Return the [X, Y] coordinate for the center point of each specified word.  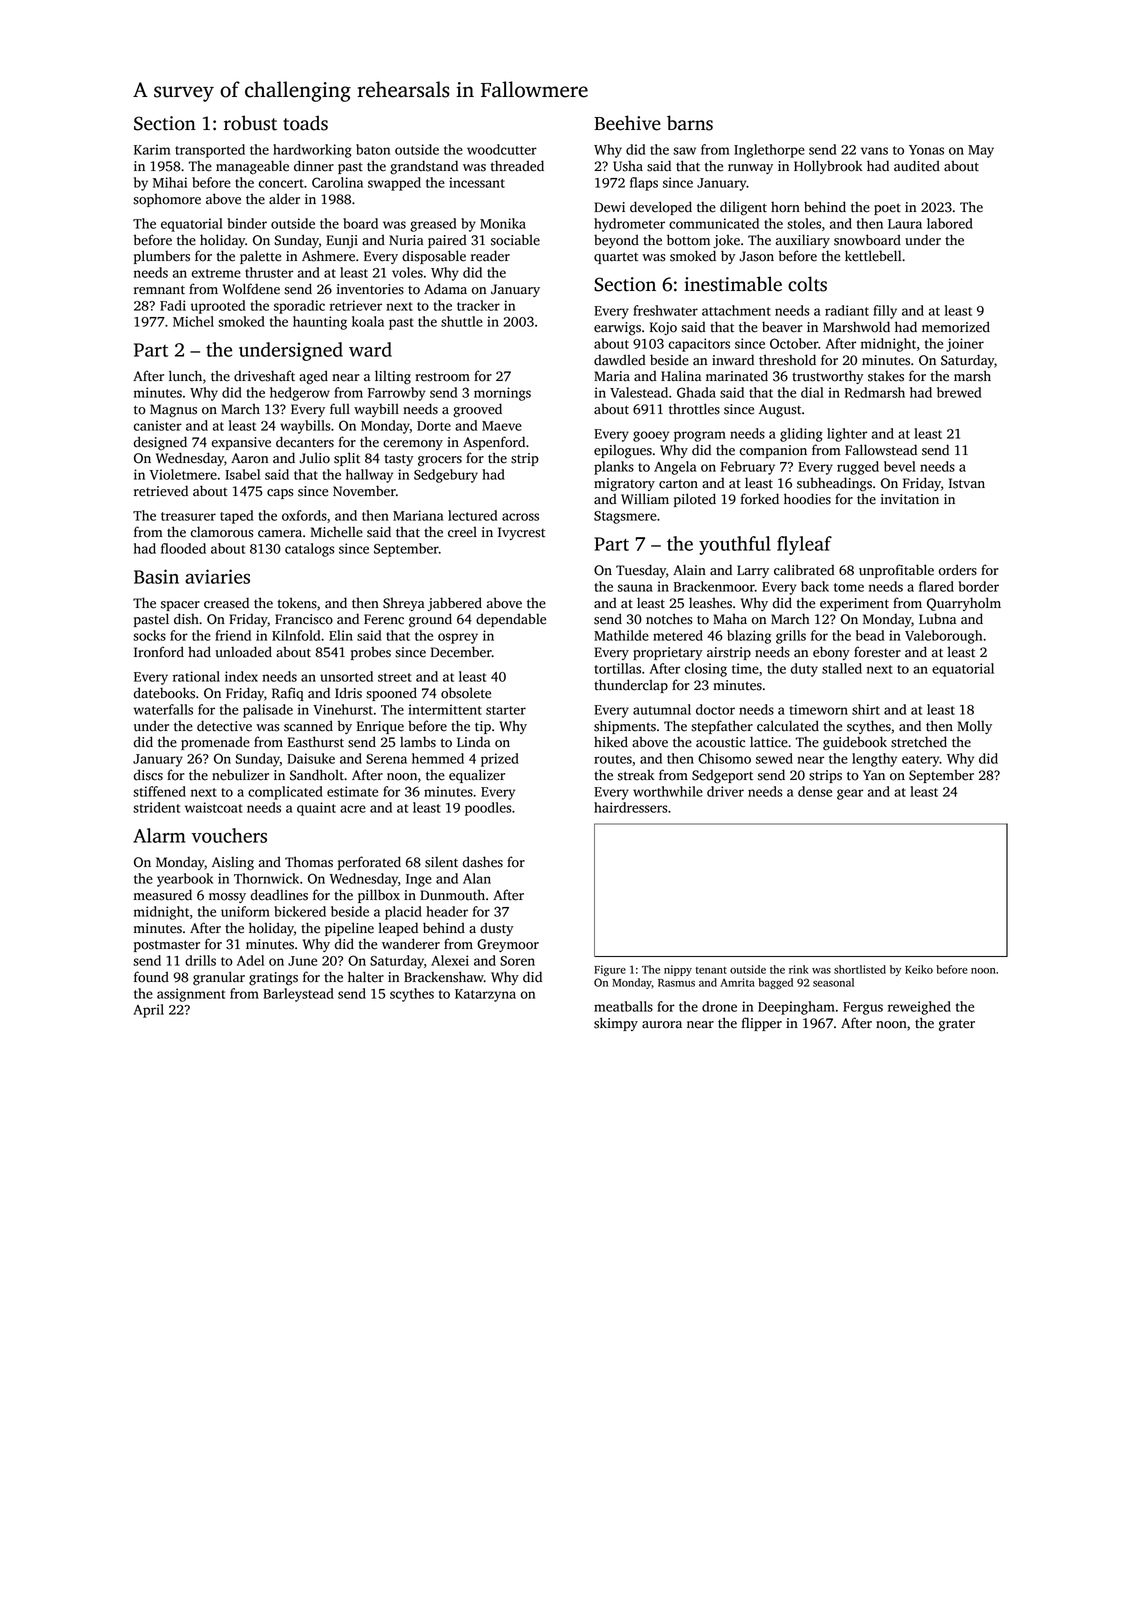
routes [613, 759]
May [981, 151]
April [148, 1011]
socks [149, 635]
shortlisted [860, 969]
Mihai [170, 182]
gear [850, 794]
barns [690, 123]
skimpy [616, 1024]
